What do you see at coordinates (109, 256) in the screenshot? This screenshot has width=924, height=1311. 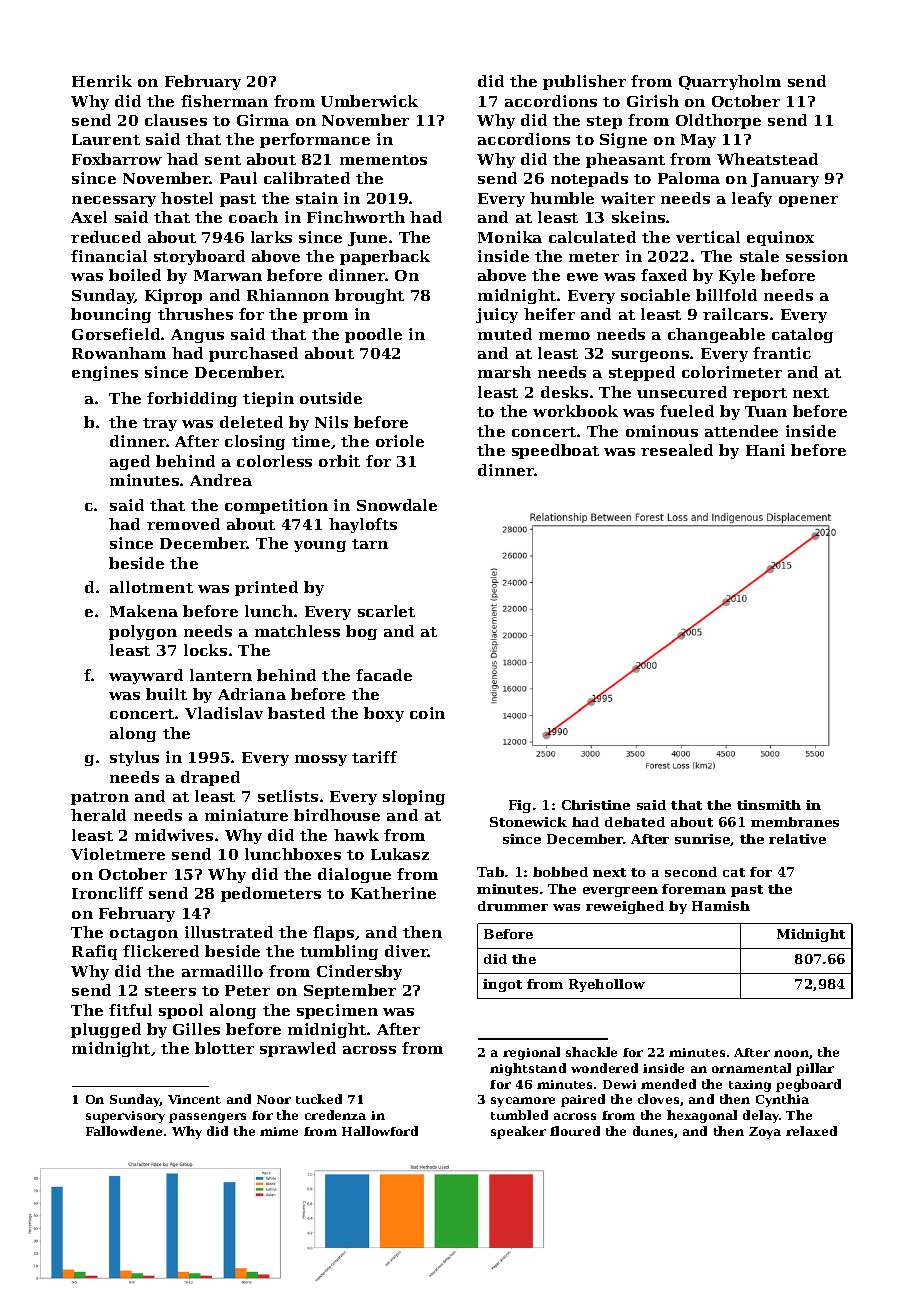 I see `financial` at bounding box center [109, 256].
